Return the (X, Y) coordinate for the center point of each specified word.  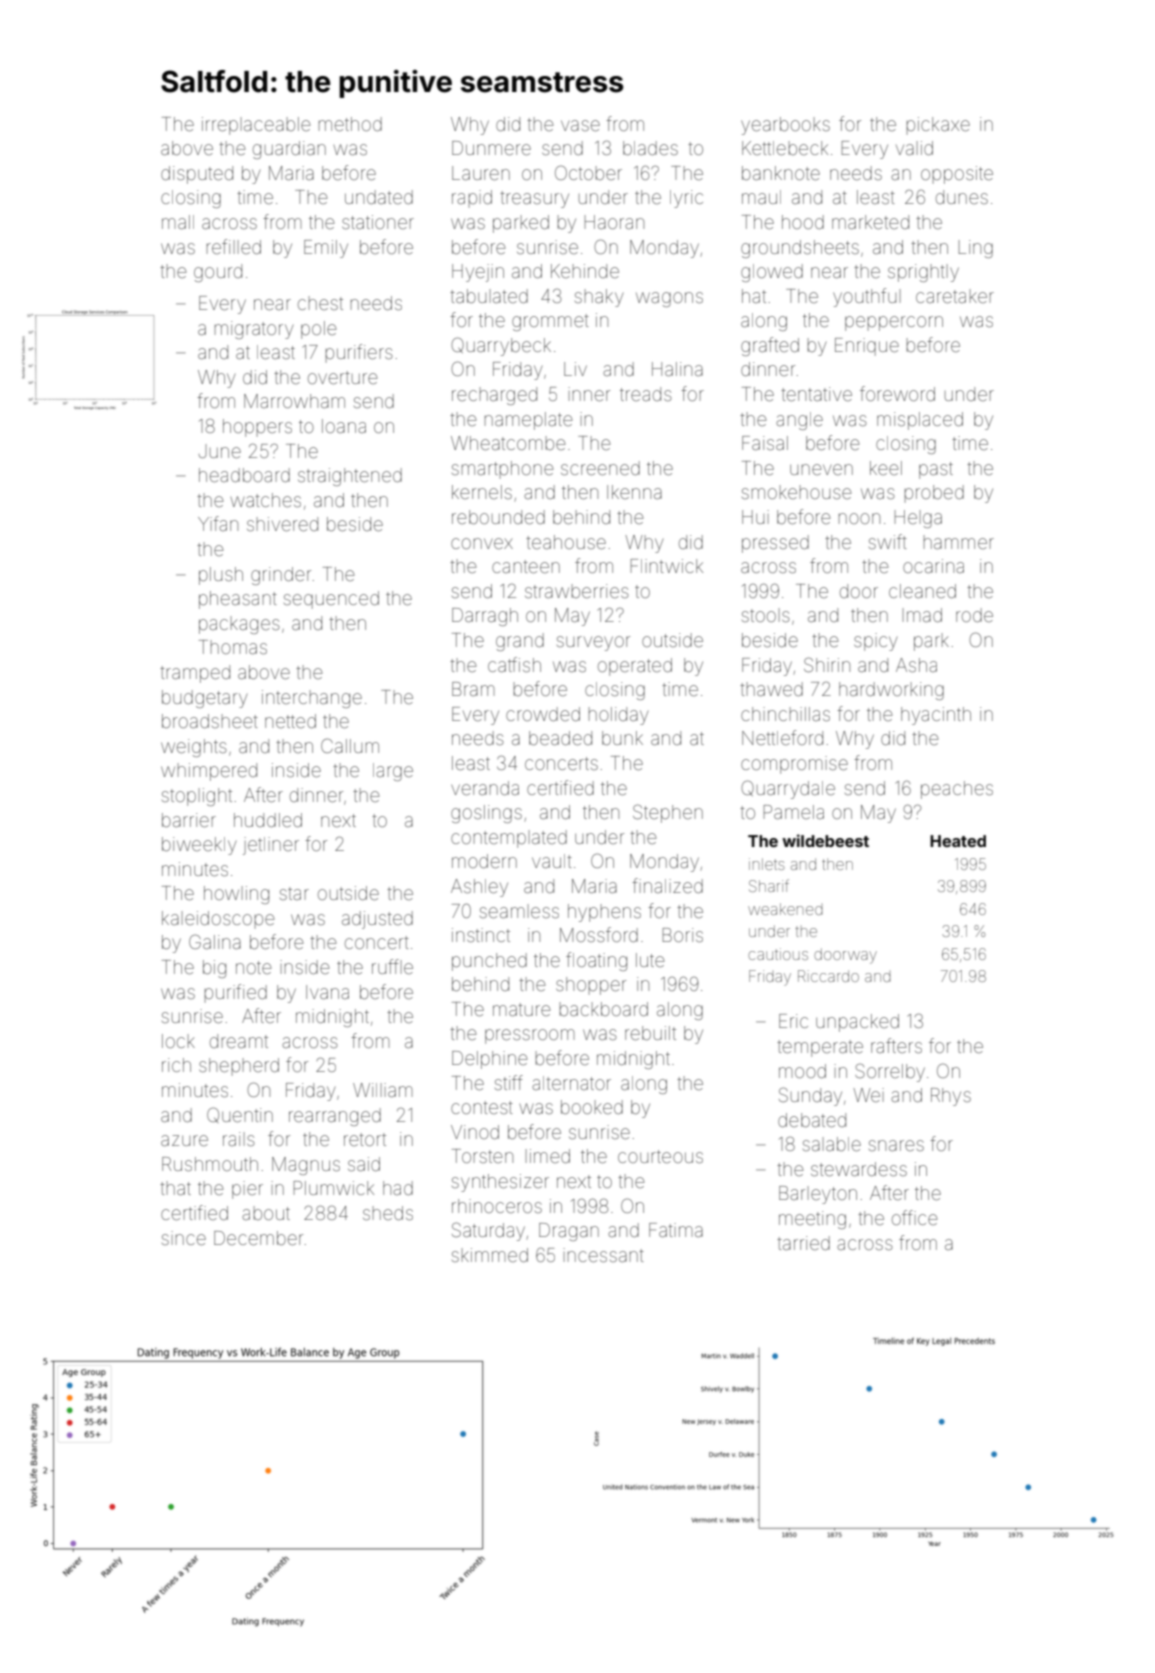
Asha (916, 665)
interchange (312, 699)
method (350, 124)
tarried (803, 1243)
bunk (622, 738)
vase (580, 125)
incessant (603, 1255)
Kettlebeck (785, 148)
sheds (388, 1213)
